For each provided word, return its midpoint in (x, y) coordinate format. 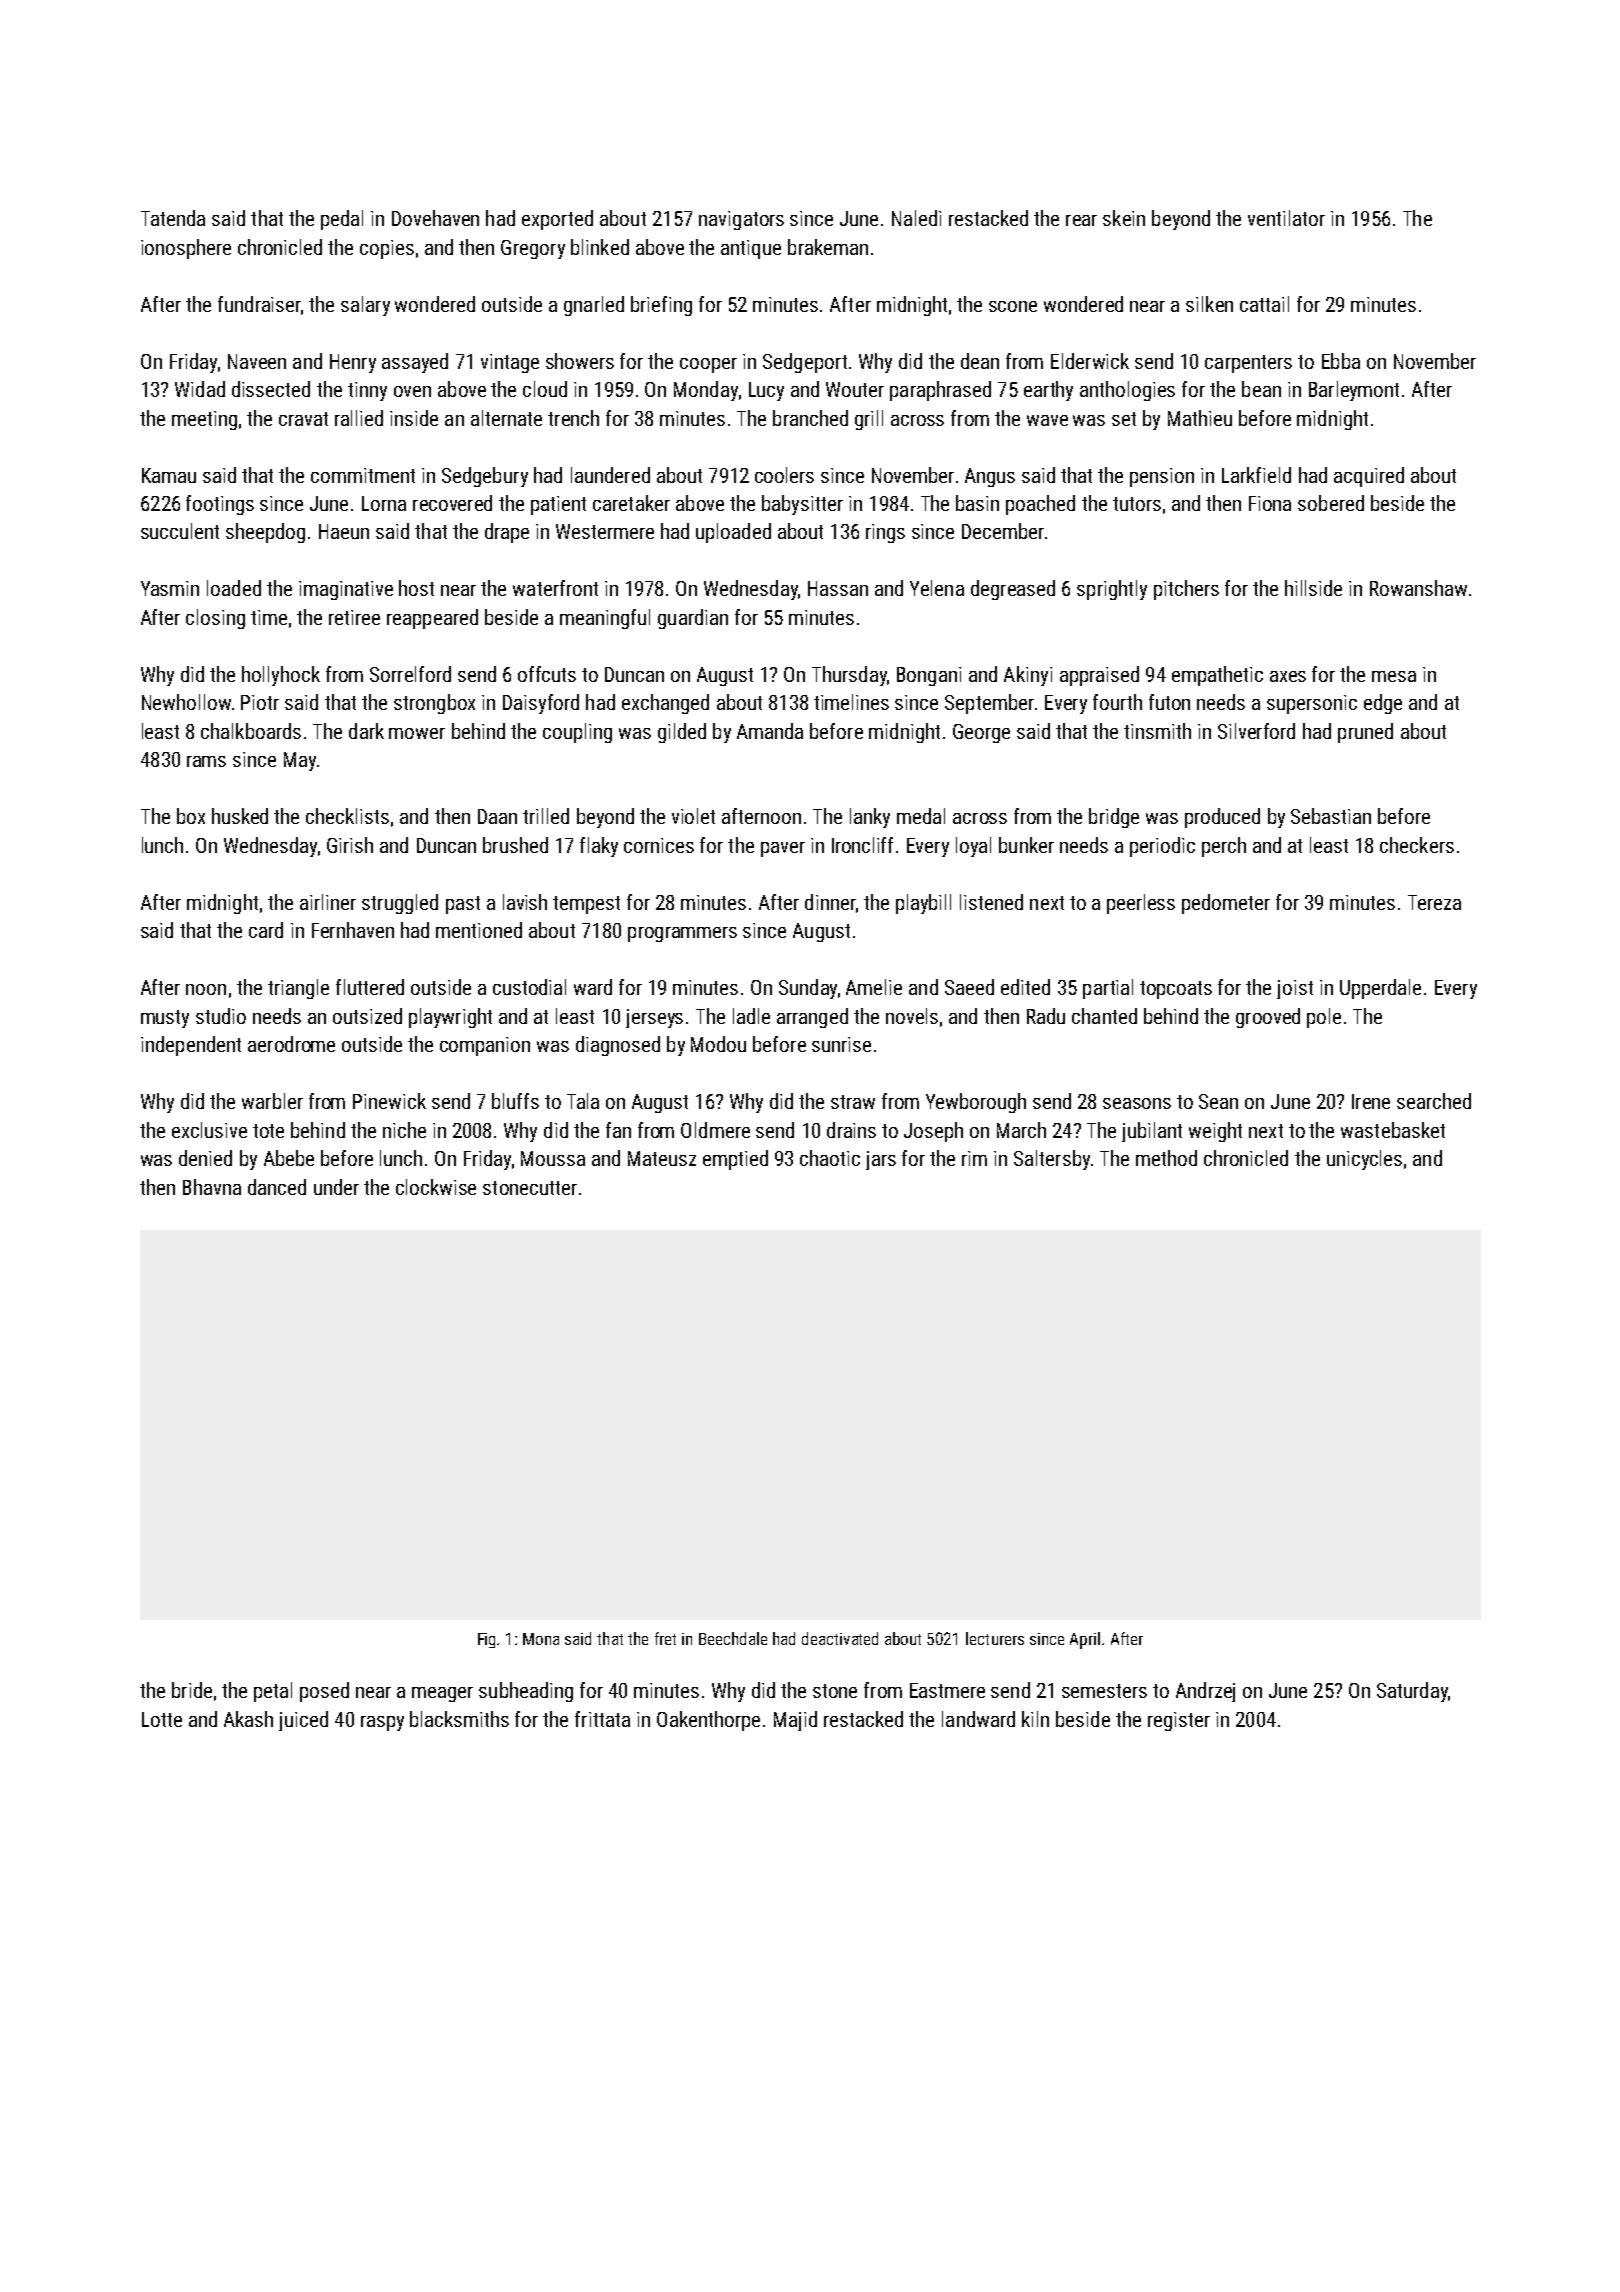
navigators (741, 220)
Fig (486, 1640)
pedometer (1226, 904)
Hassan (838, 588)
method (1166, 1158)
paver (783, 849)
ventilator (1286, 218)
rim (974, 1158)
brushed (515, 845)
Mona (541, 1639)
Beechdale (733, 1638)
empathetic (1217, 676)
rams (206, 761)
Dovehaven (435, 218)
